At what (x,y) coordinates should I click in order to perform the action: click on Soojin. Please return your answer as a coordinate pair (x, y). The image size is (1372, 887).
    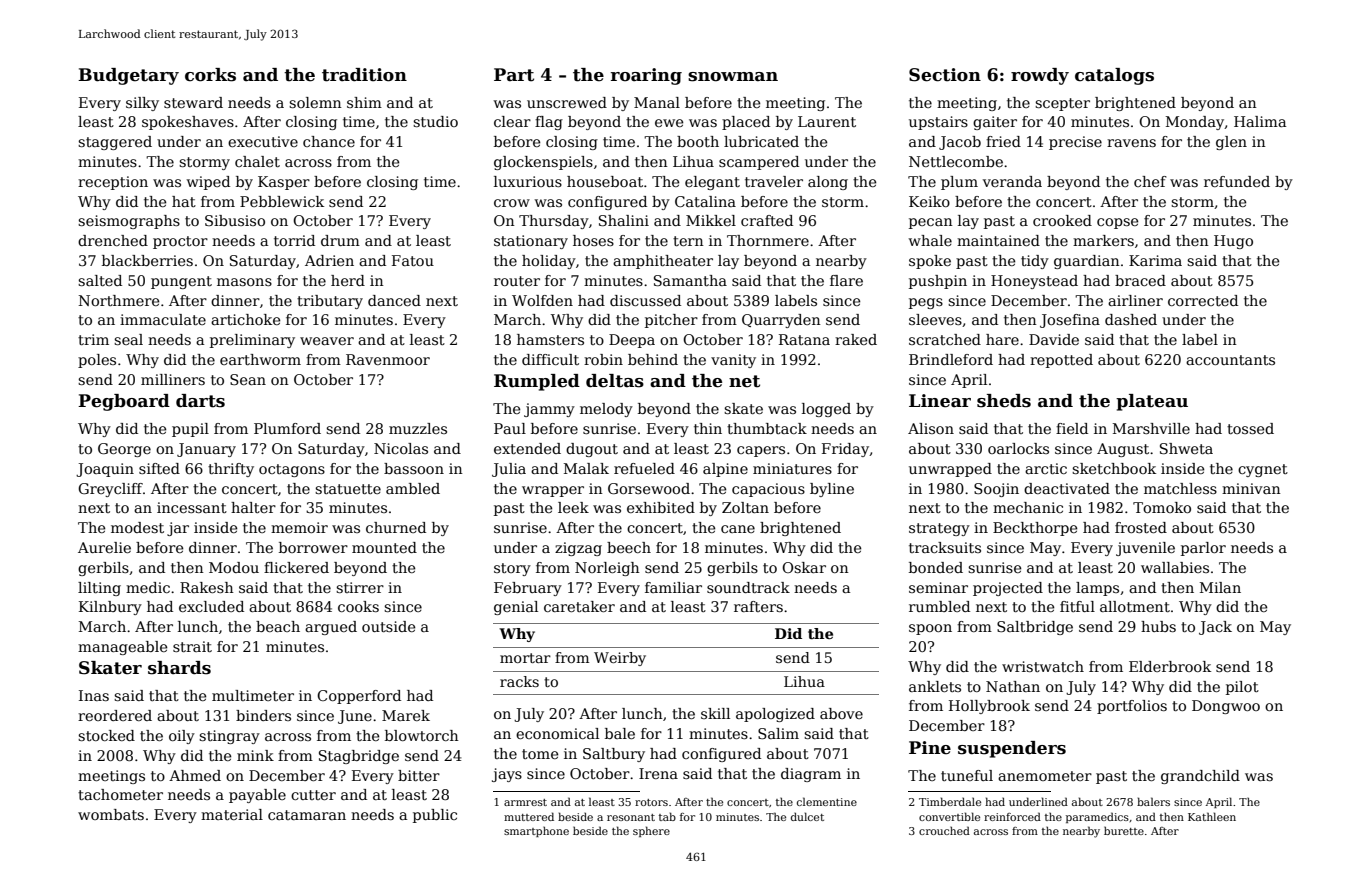
    Looking at the image, I should click on (996, 490).
